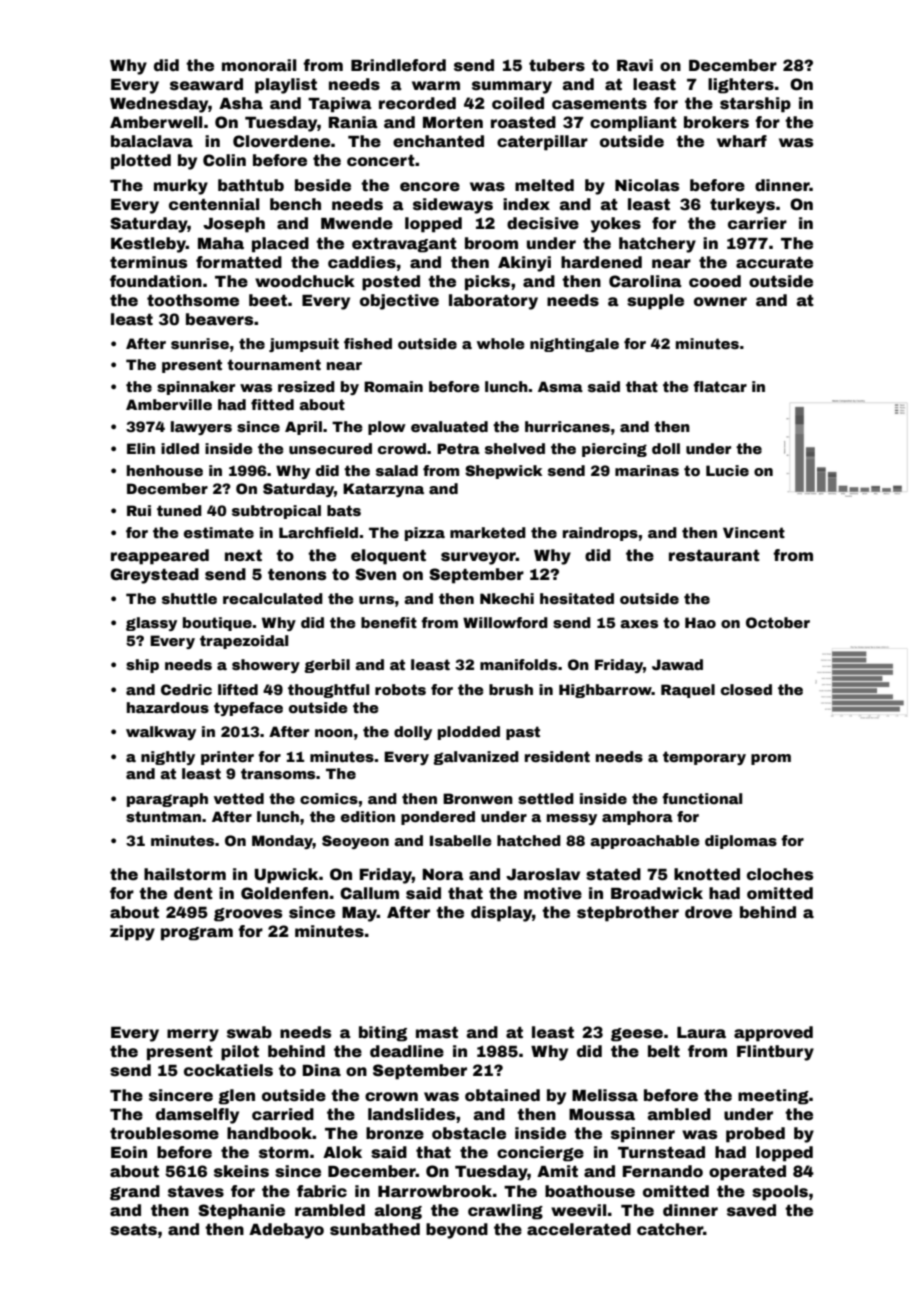 The image size is (924, 1308). I want to click on brokers, so click(716, 122).
